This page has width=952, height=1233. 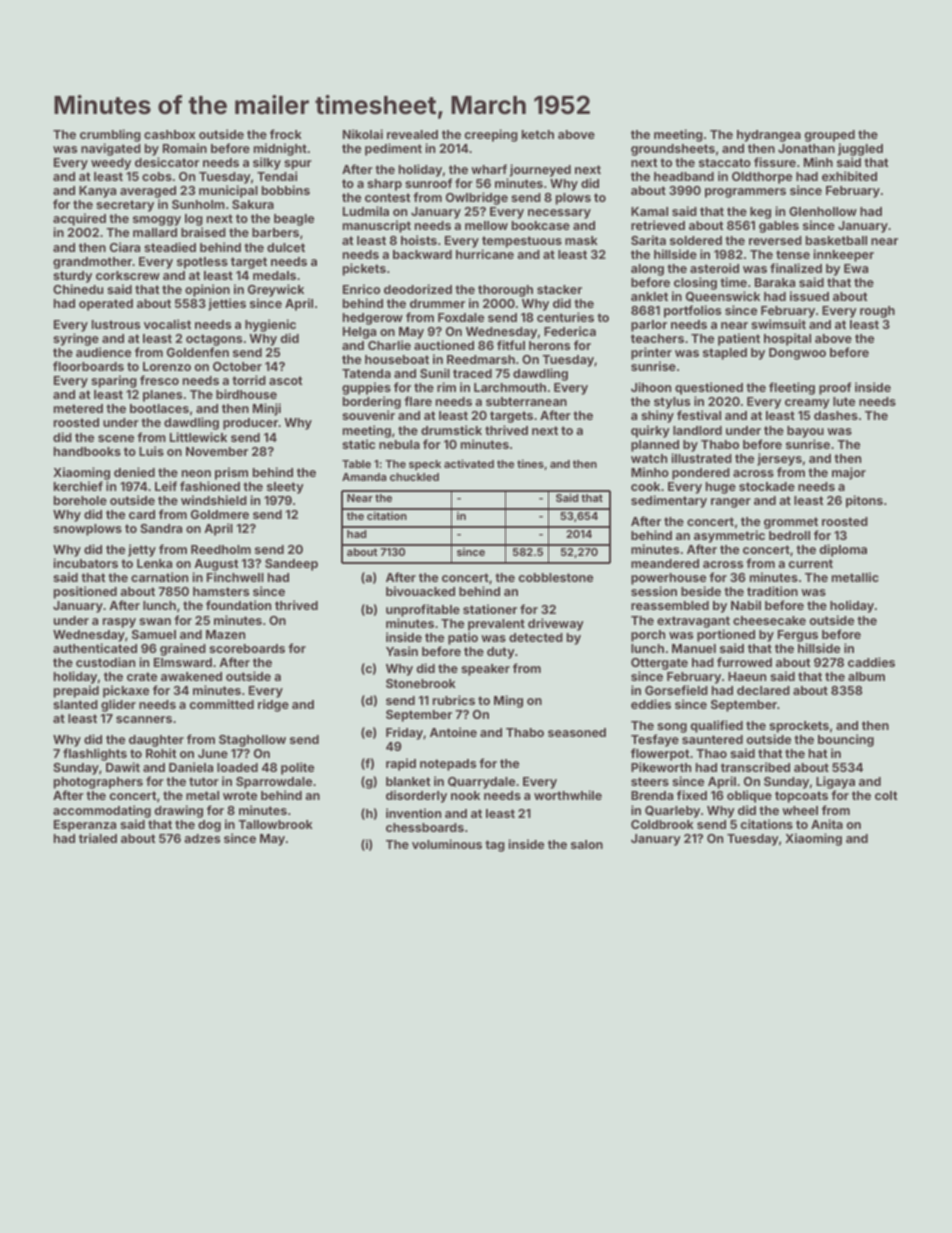 I want to click on Queenswick, so click(x=723, y=296).
